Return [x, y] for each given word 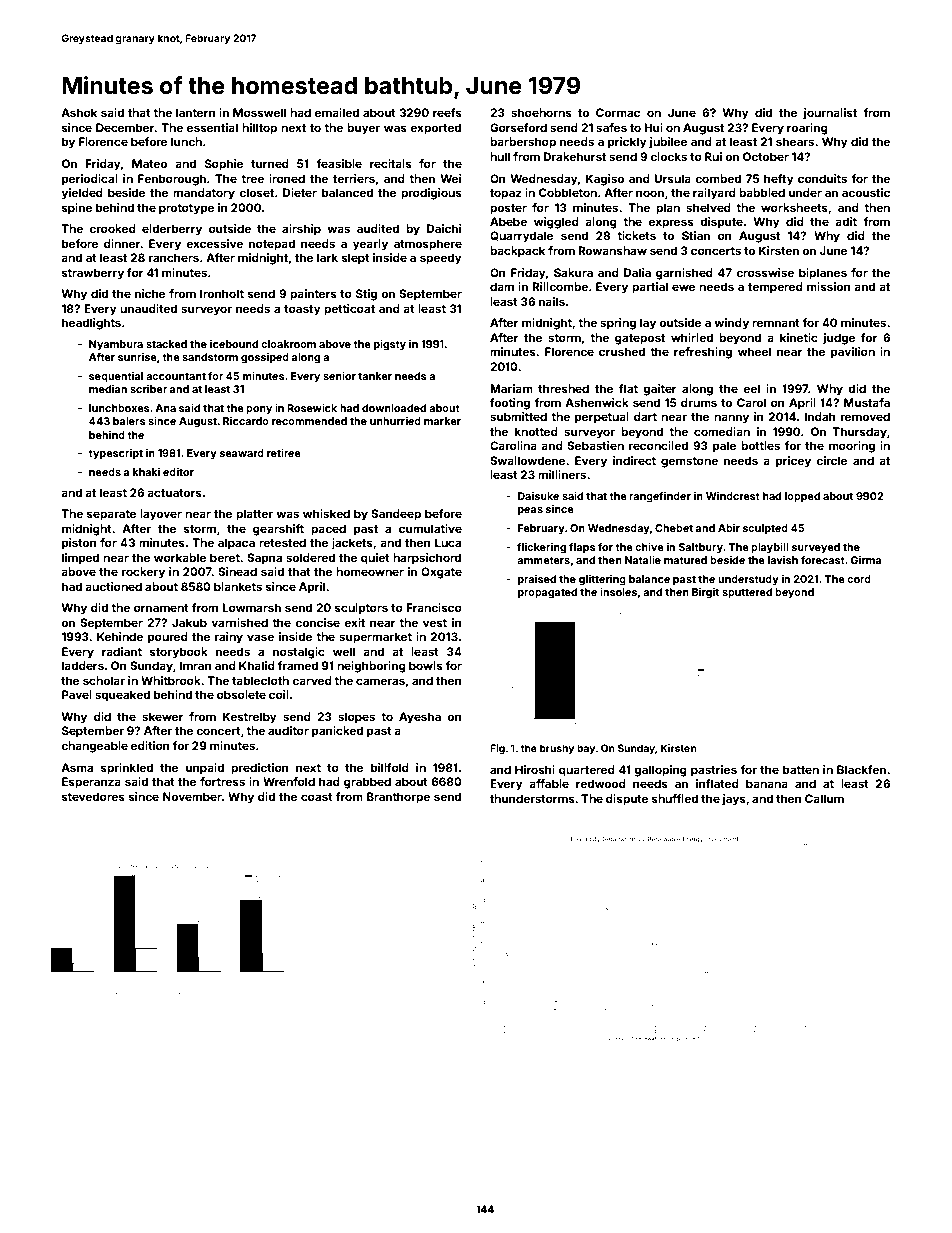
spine [77, 209]
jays [734, 800]
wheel [754, 351]
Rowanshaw [612, 250]
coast [317, 797]
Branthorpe [398, 798]
